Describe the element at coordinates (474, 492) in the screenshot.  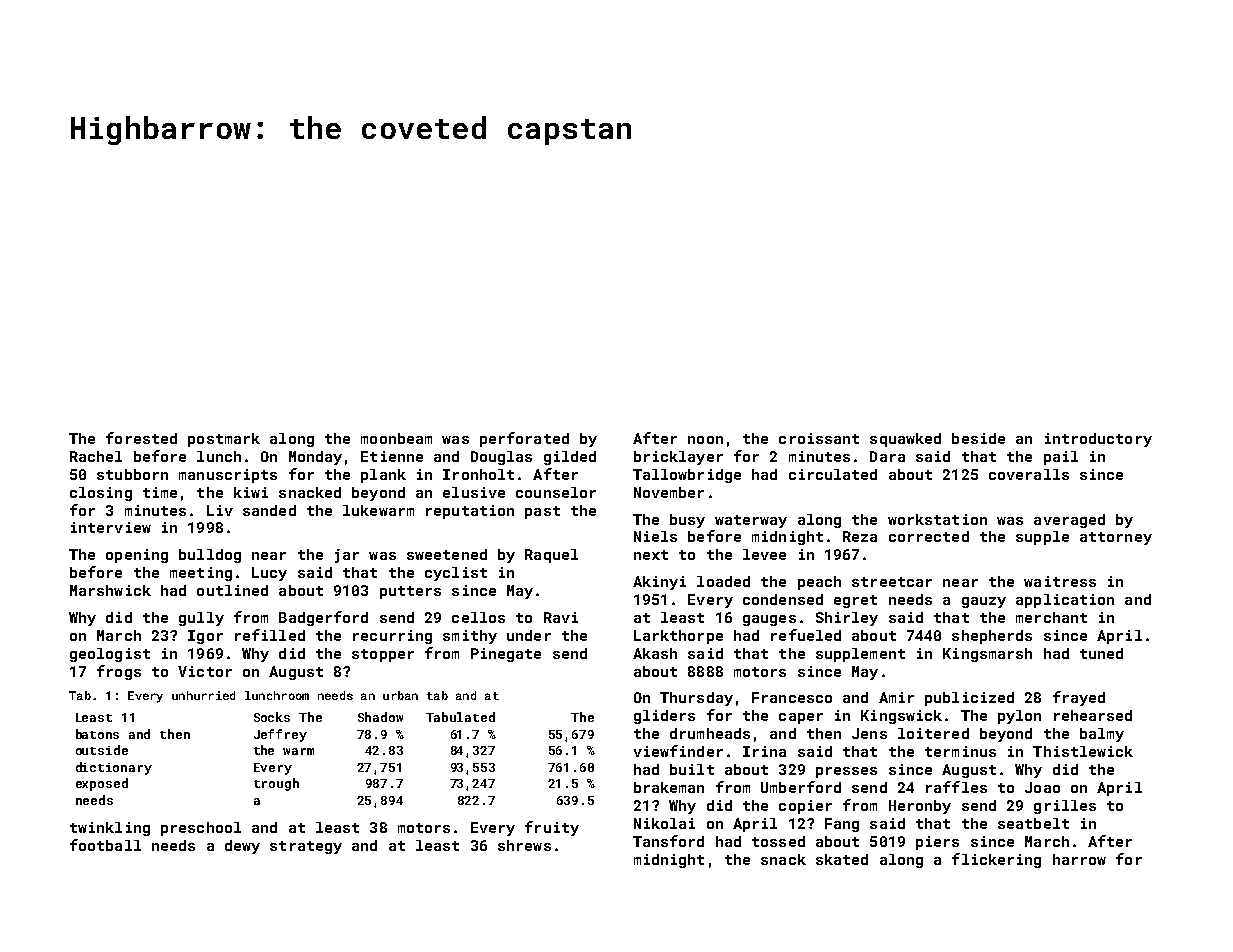
I see `elusive` at that location.
